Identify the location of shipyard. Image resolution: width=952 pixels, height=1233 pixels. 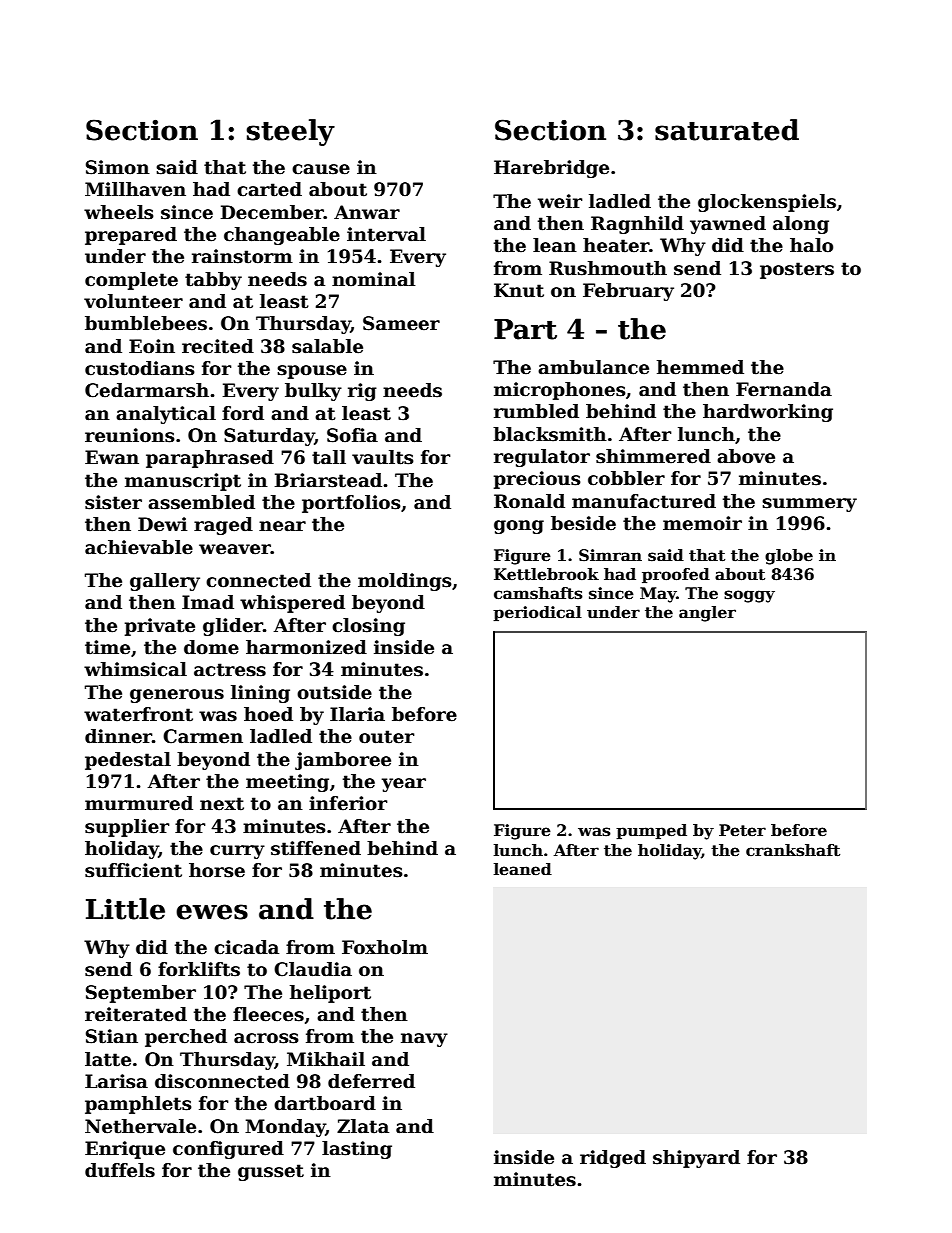
(696, 1159).
